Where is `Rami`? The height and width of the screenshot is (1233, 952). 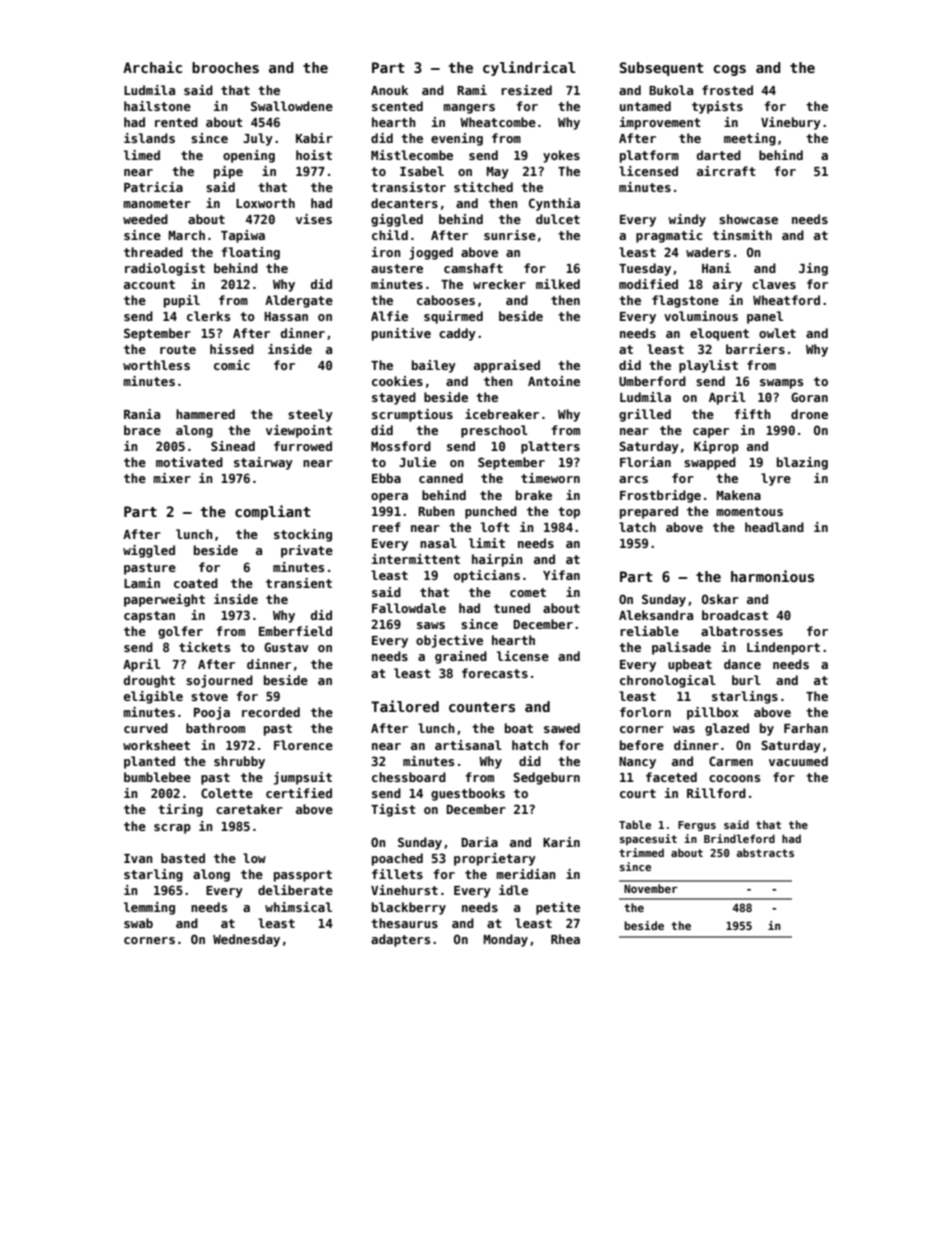 Rami is located at coordinates (472, 90).
